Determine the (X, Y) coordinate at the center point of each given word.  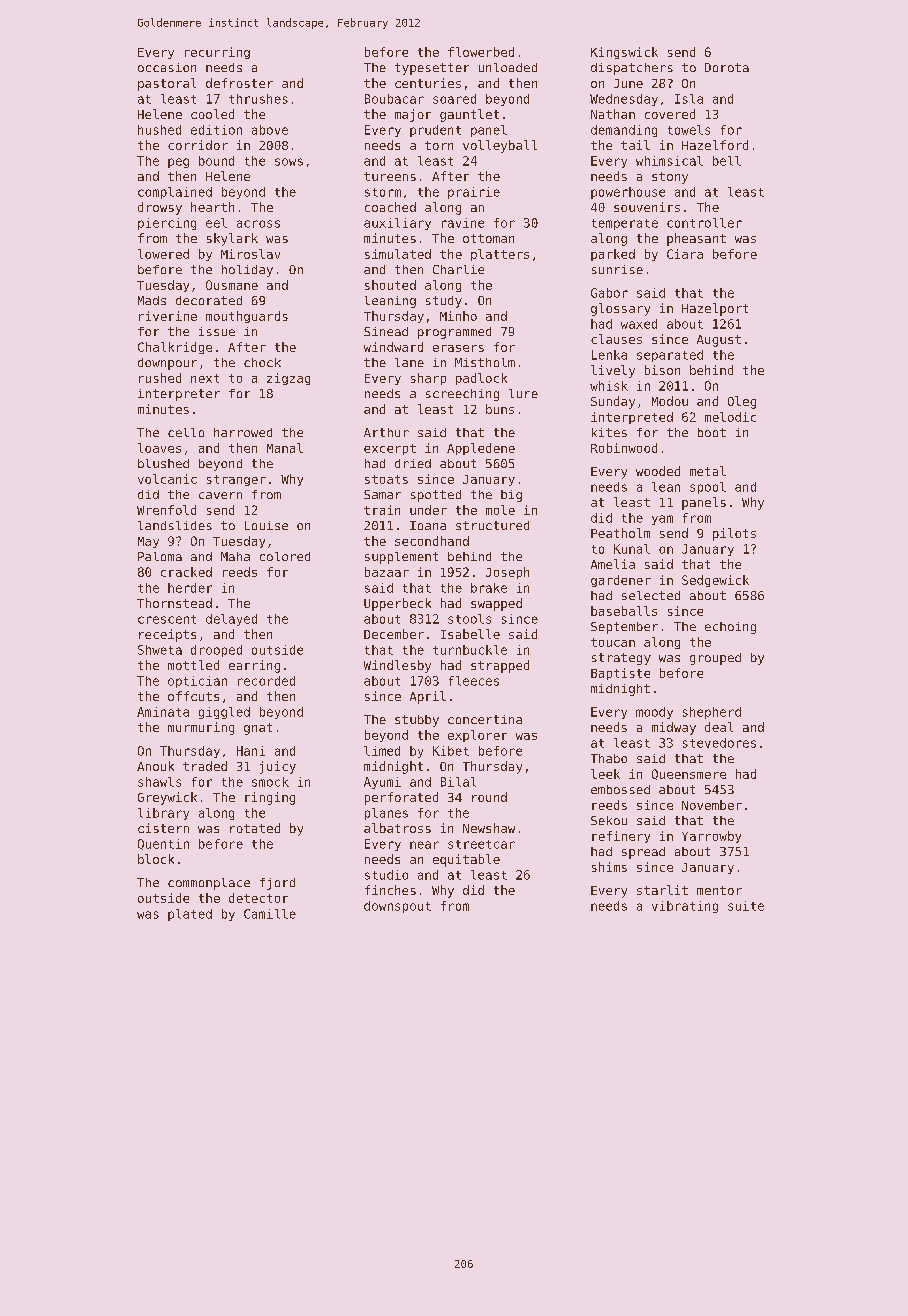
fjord (277, 884)
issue (217, 331)
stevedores (719, 743)
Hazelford (715, 145)
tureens (390, 176)
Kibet (451, 751)
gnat (258, 729)
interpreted (632, 418)
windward (393, 347)
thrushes (258, 99)
